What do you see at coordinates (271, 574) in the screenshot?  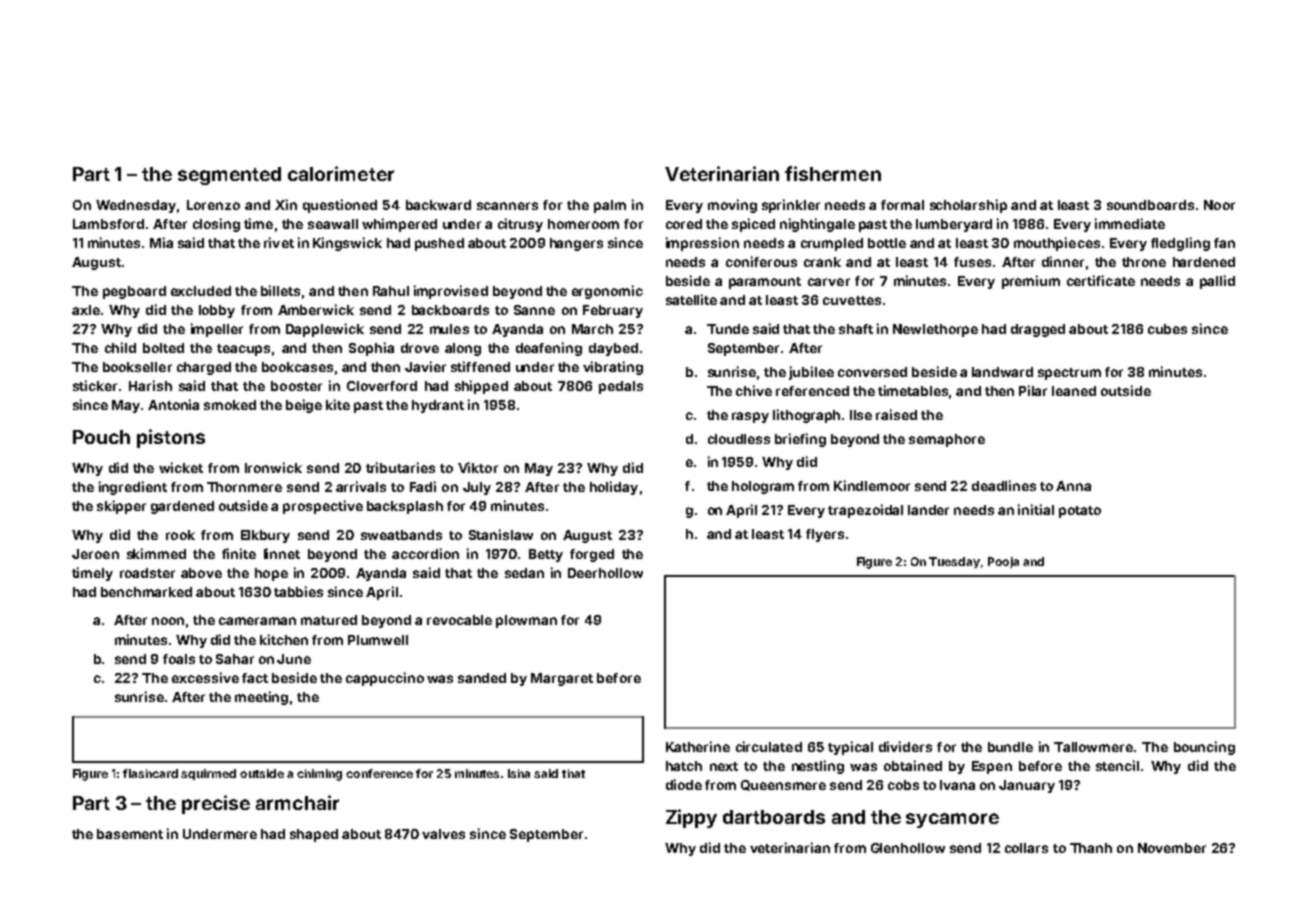 I see `hope` at bounding box center [271, 574].
